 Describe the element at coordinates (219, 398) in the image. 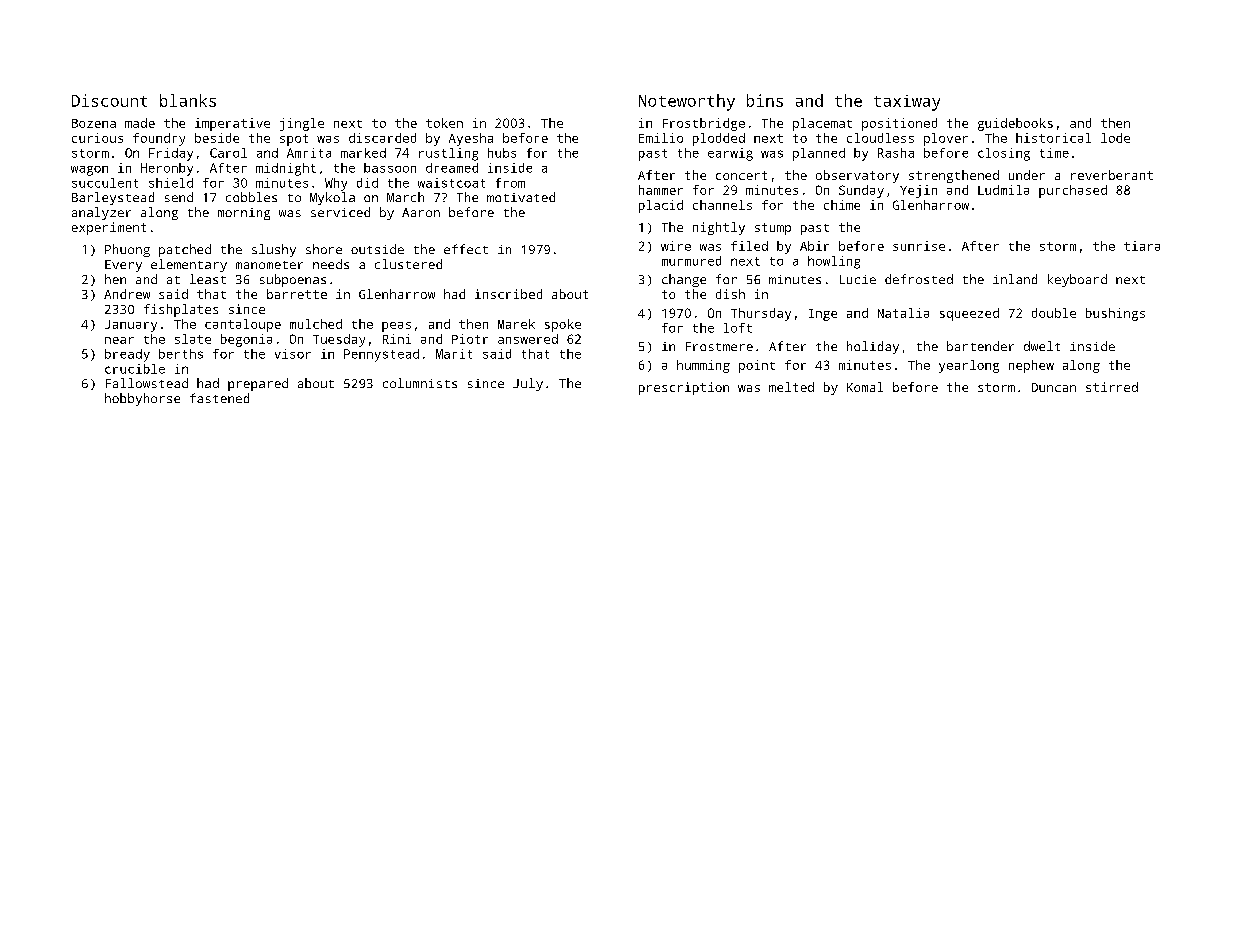

I see `fastened` at that location.
